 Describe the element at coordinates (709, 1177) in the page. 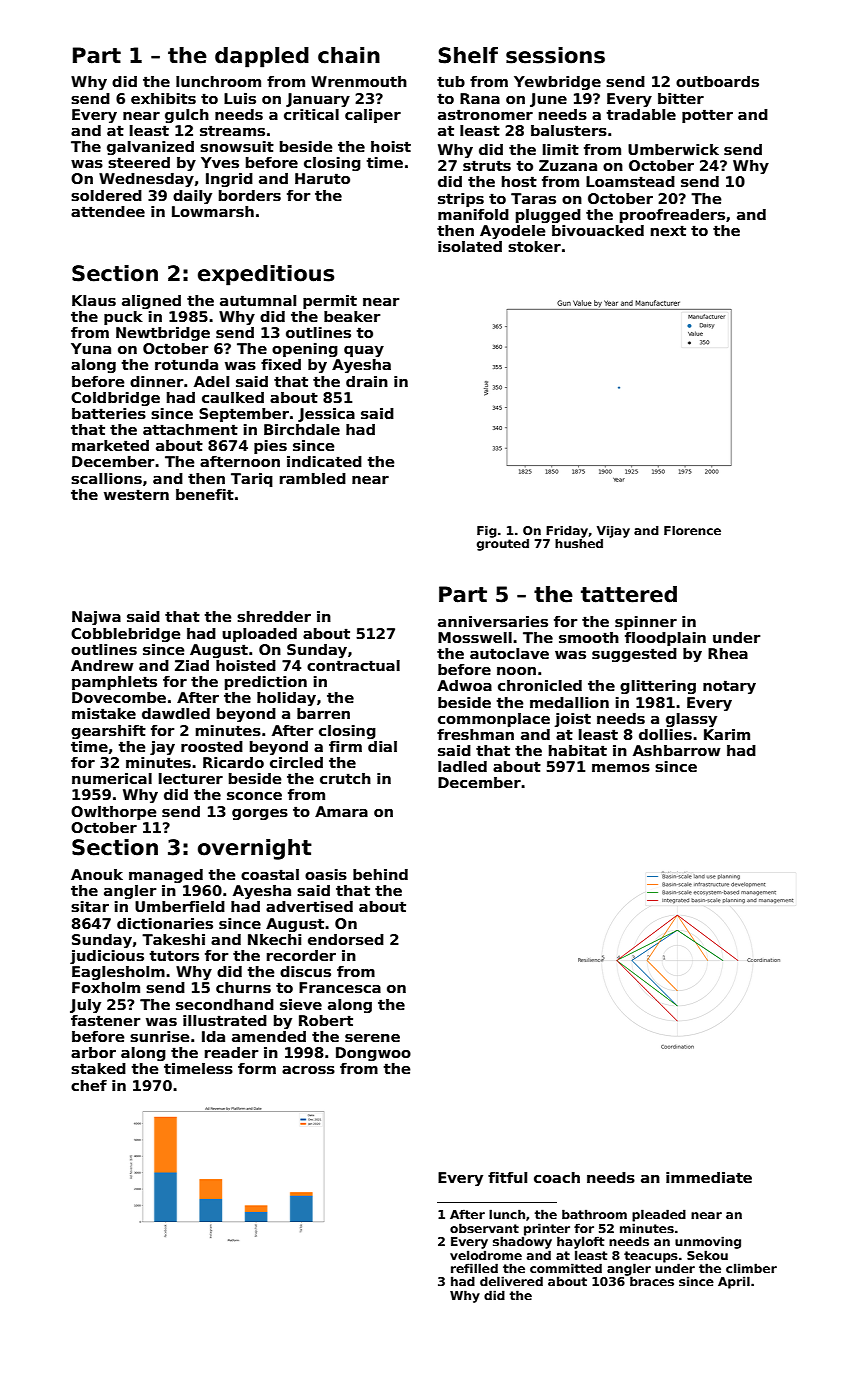

I see `immediate` at that location.
